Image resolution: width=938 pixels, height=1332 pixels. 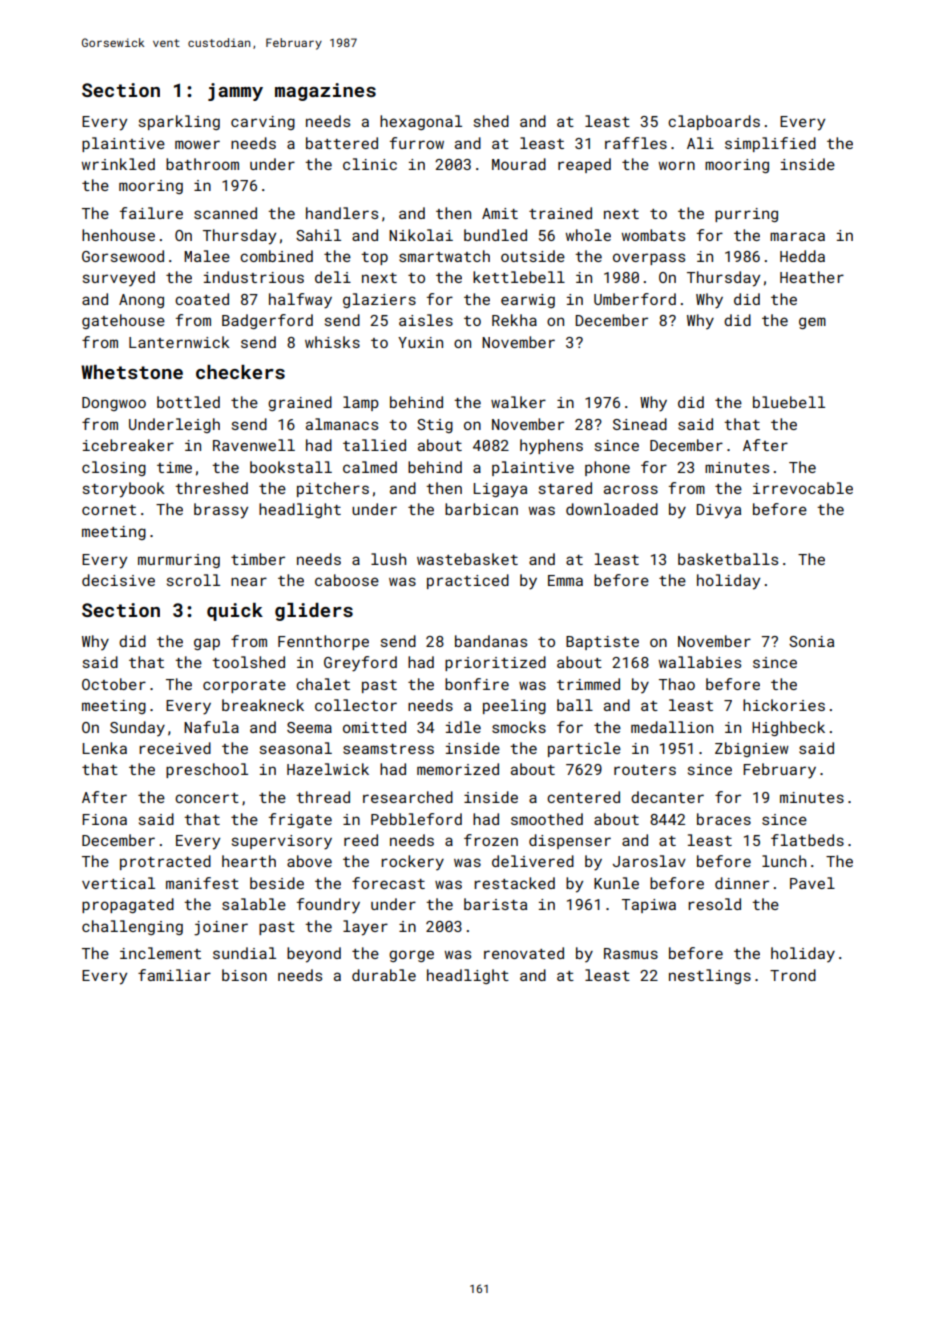 I want to click on jammy, so click(x=235, y=92).
